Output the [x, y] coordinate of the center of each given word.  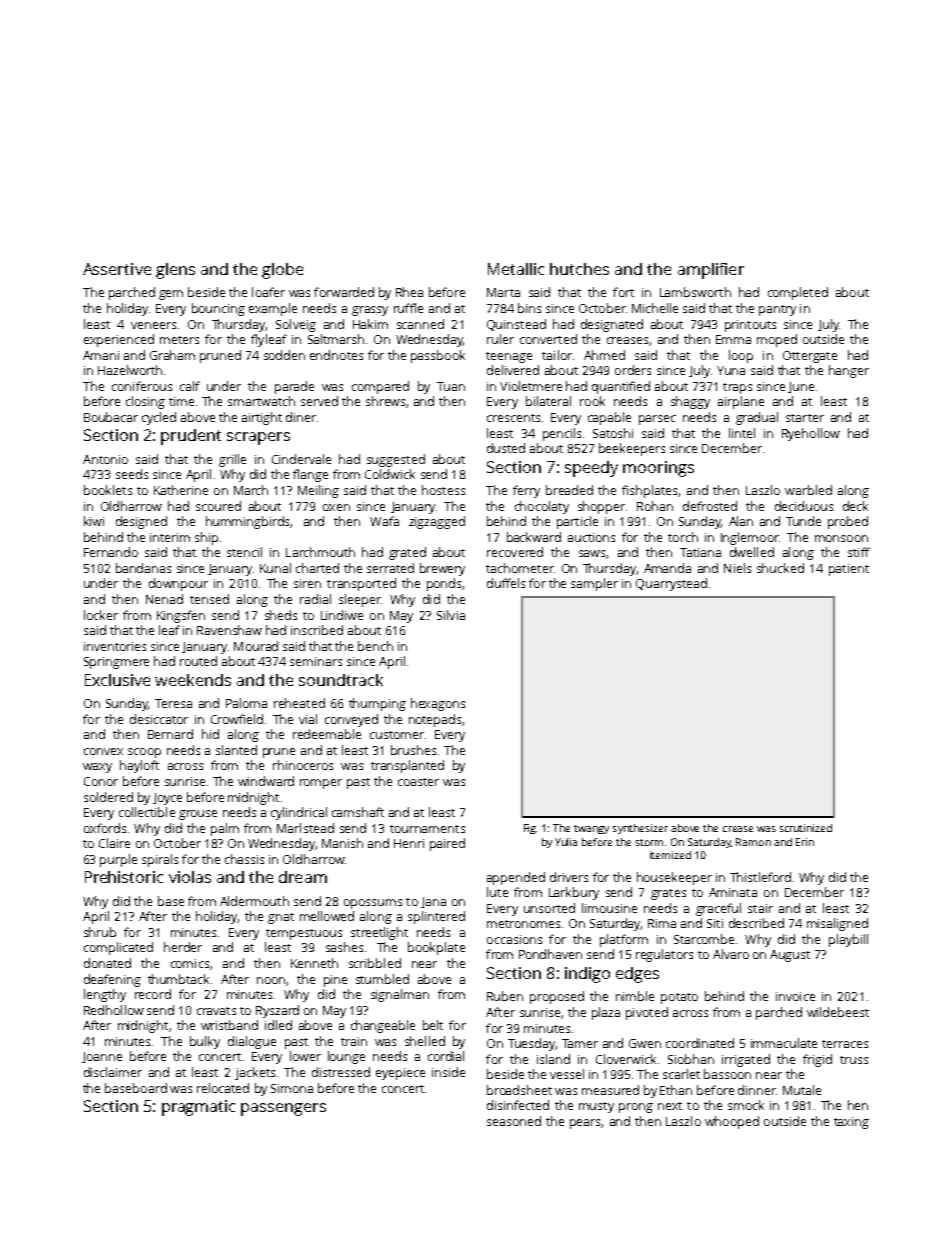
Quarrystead [671, 584]
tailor [557, 355]
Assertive [117, 269]
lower [305, 1056]
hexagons [438, 704]
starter [805, 418]
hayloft [139, 766]
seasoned [514, 1121]
